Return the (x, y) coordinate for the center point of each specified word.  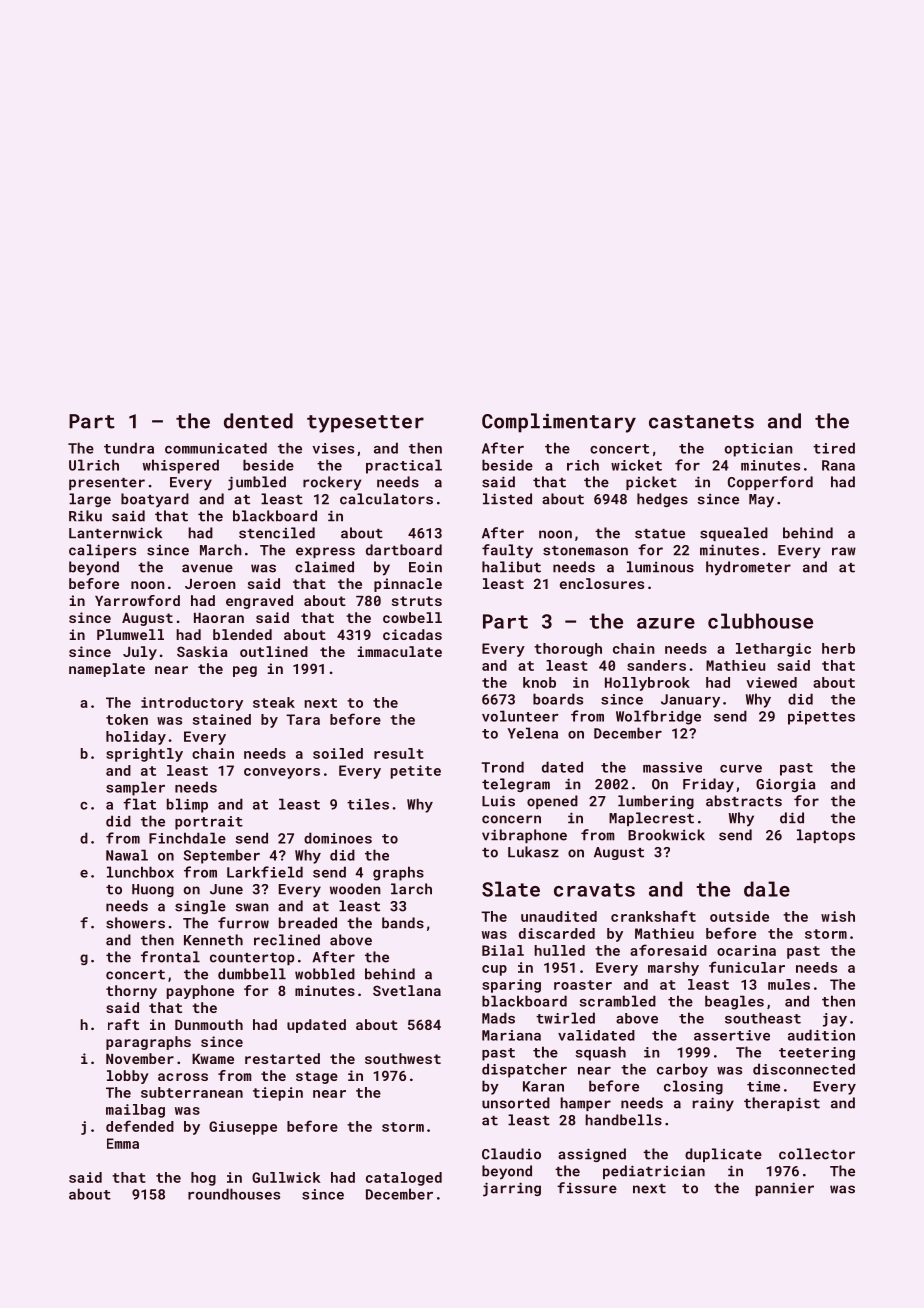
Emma (123, 1143)
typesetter (365, 424)
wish (838, 916)
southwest (403, 1058)
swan (252, 907)
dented (258, 421)
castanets (701, 422)
